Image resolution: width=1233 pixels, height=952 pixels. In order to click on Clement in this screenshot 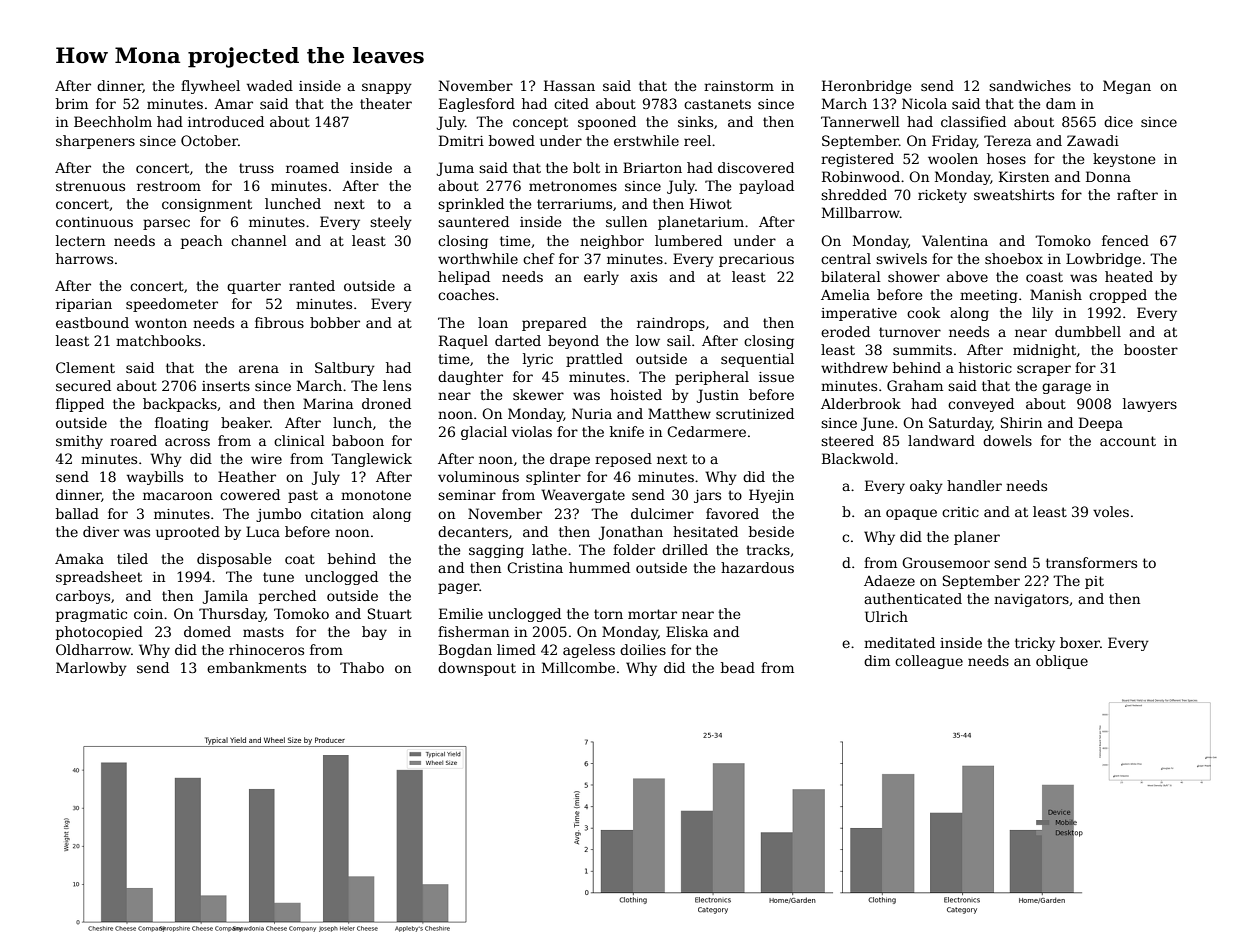, I will do `click(85, 367)`.
